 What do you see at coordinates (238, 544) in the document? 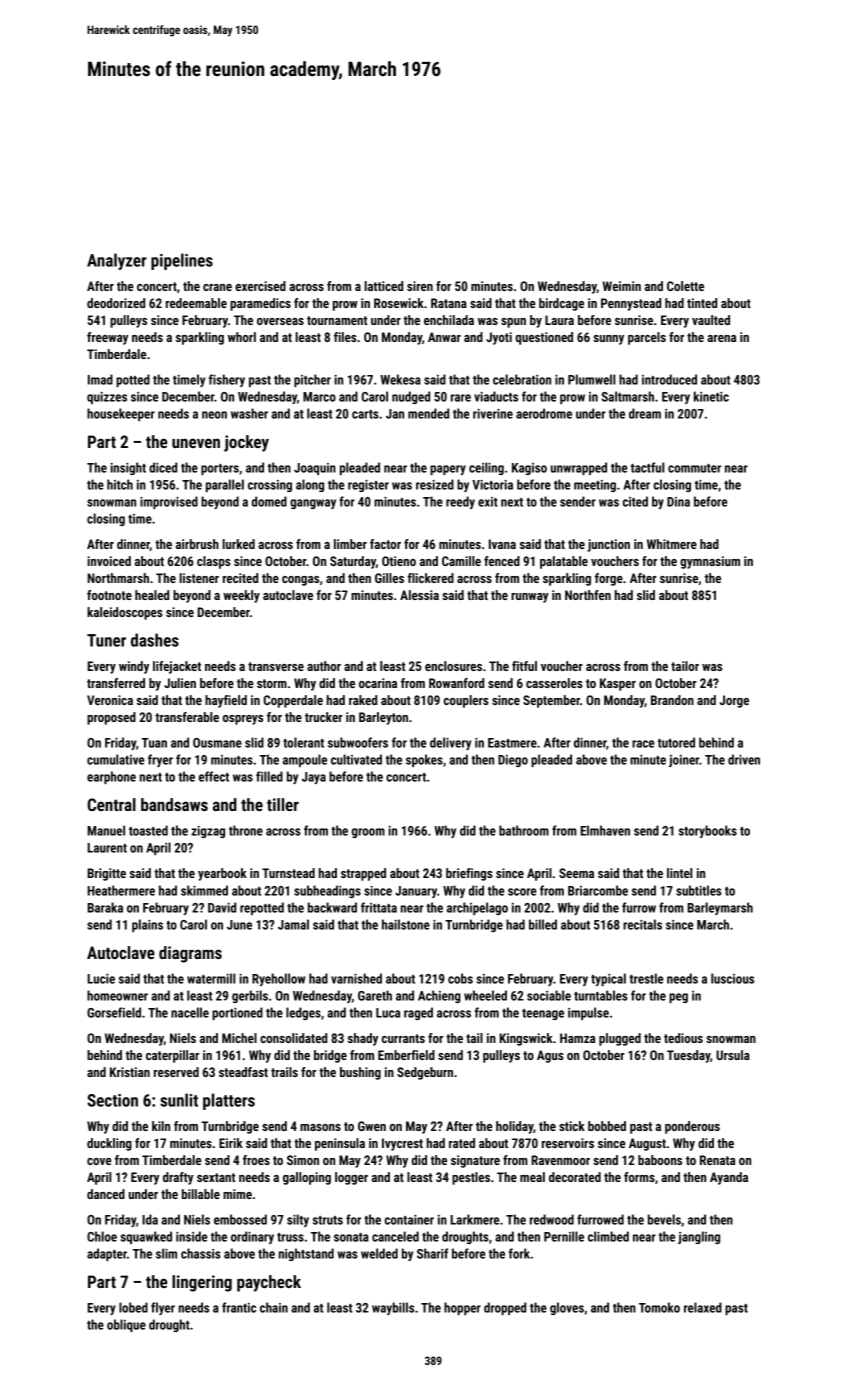
I see `lurked` at bounding box center [238, 544].
